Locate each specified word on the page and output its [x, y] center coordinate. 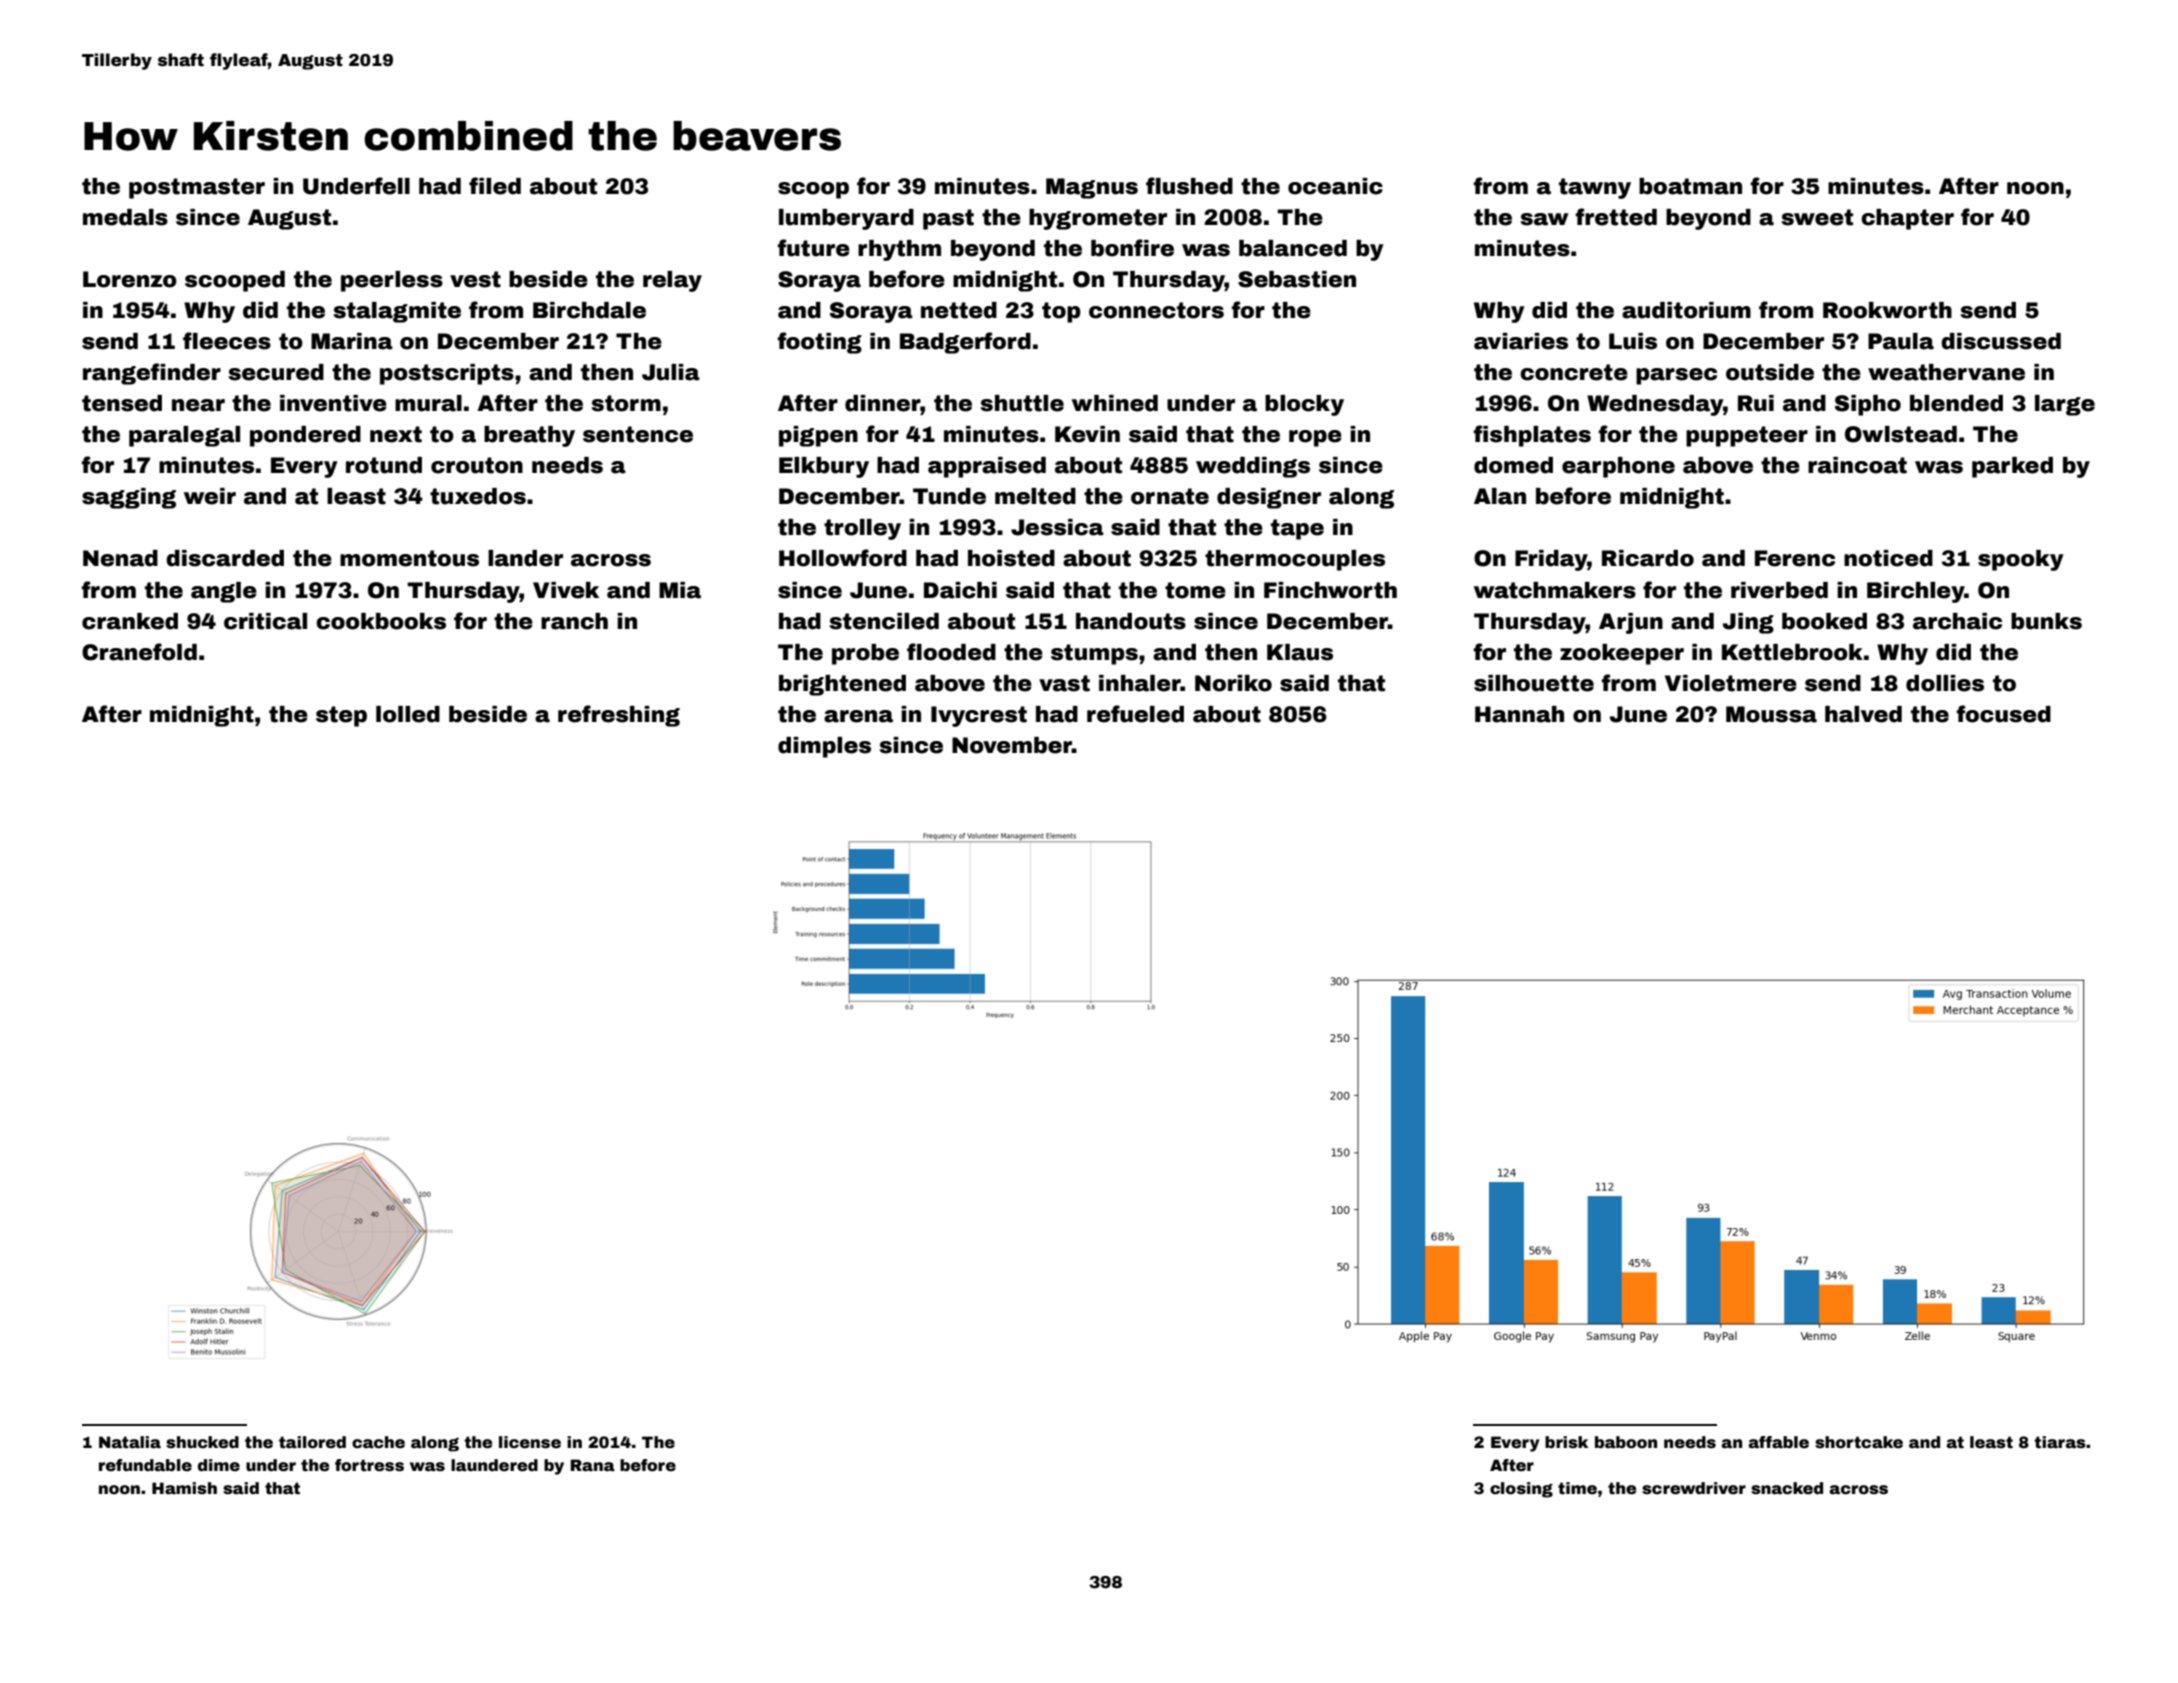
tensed [122, 403]
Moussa [1771, 714]
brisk [1566, 1442]
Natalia [130, 1442]
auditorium [1686, 310]
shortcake [1859, 1442]
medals [125, 217]
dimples [824, 747]
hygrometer [1098, 219]
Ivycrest [979, 716]
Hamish [184, 1488]
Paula [1901, 341]
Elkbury [824, 467]
